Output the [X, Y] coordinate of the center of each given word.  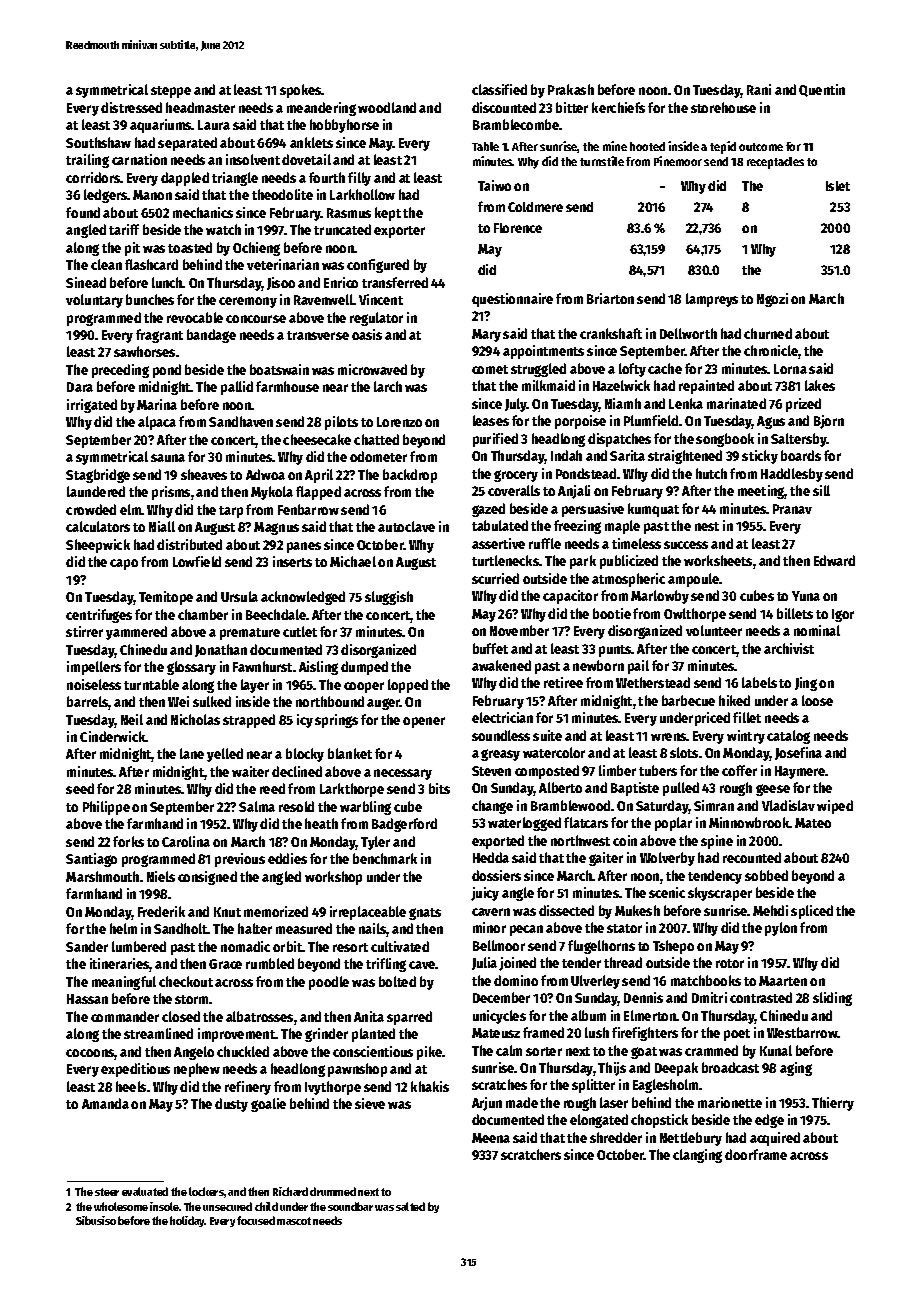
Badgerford [404, 825]
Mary [486, 335]
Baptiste [635, 789]
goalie [268, 1105]
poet [737, 1035]
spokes [301, 91]
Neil [132, 719]
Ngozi [772, 300]
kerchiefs [618, 107]
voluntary [94, 301]
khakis [430, 1086]
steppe [171, 92]
